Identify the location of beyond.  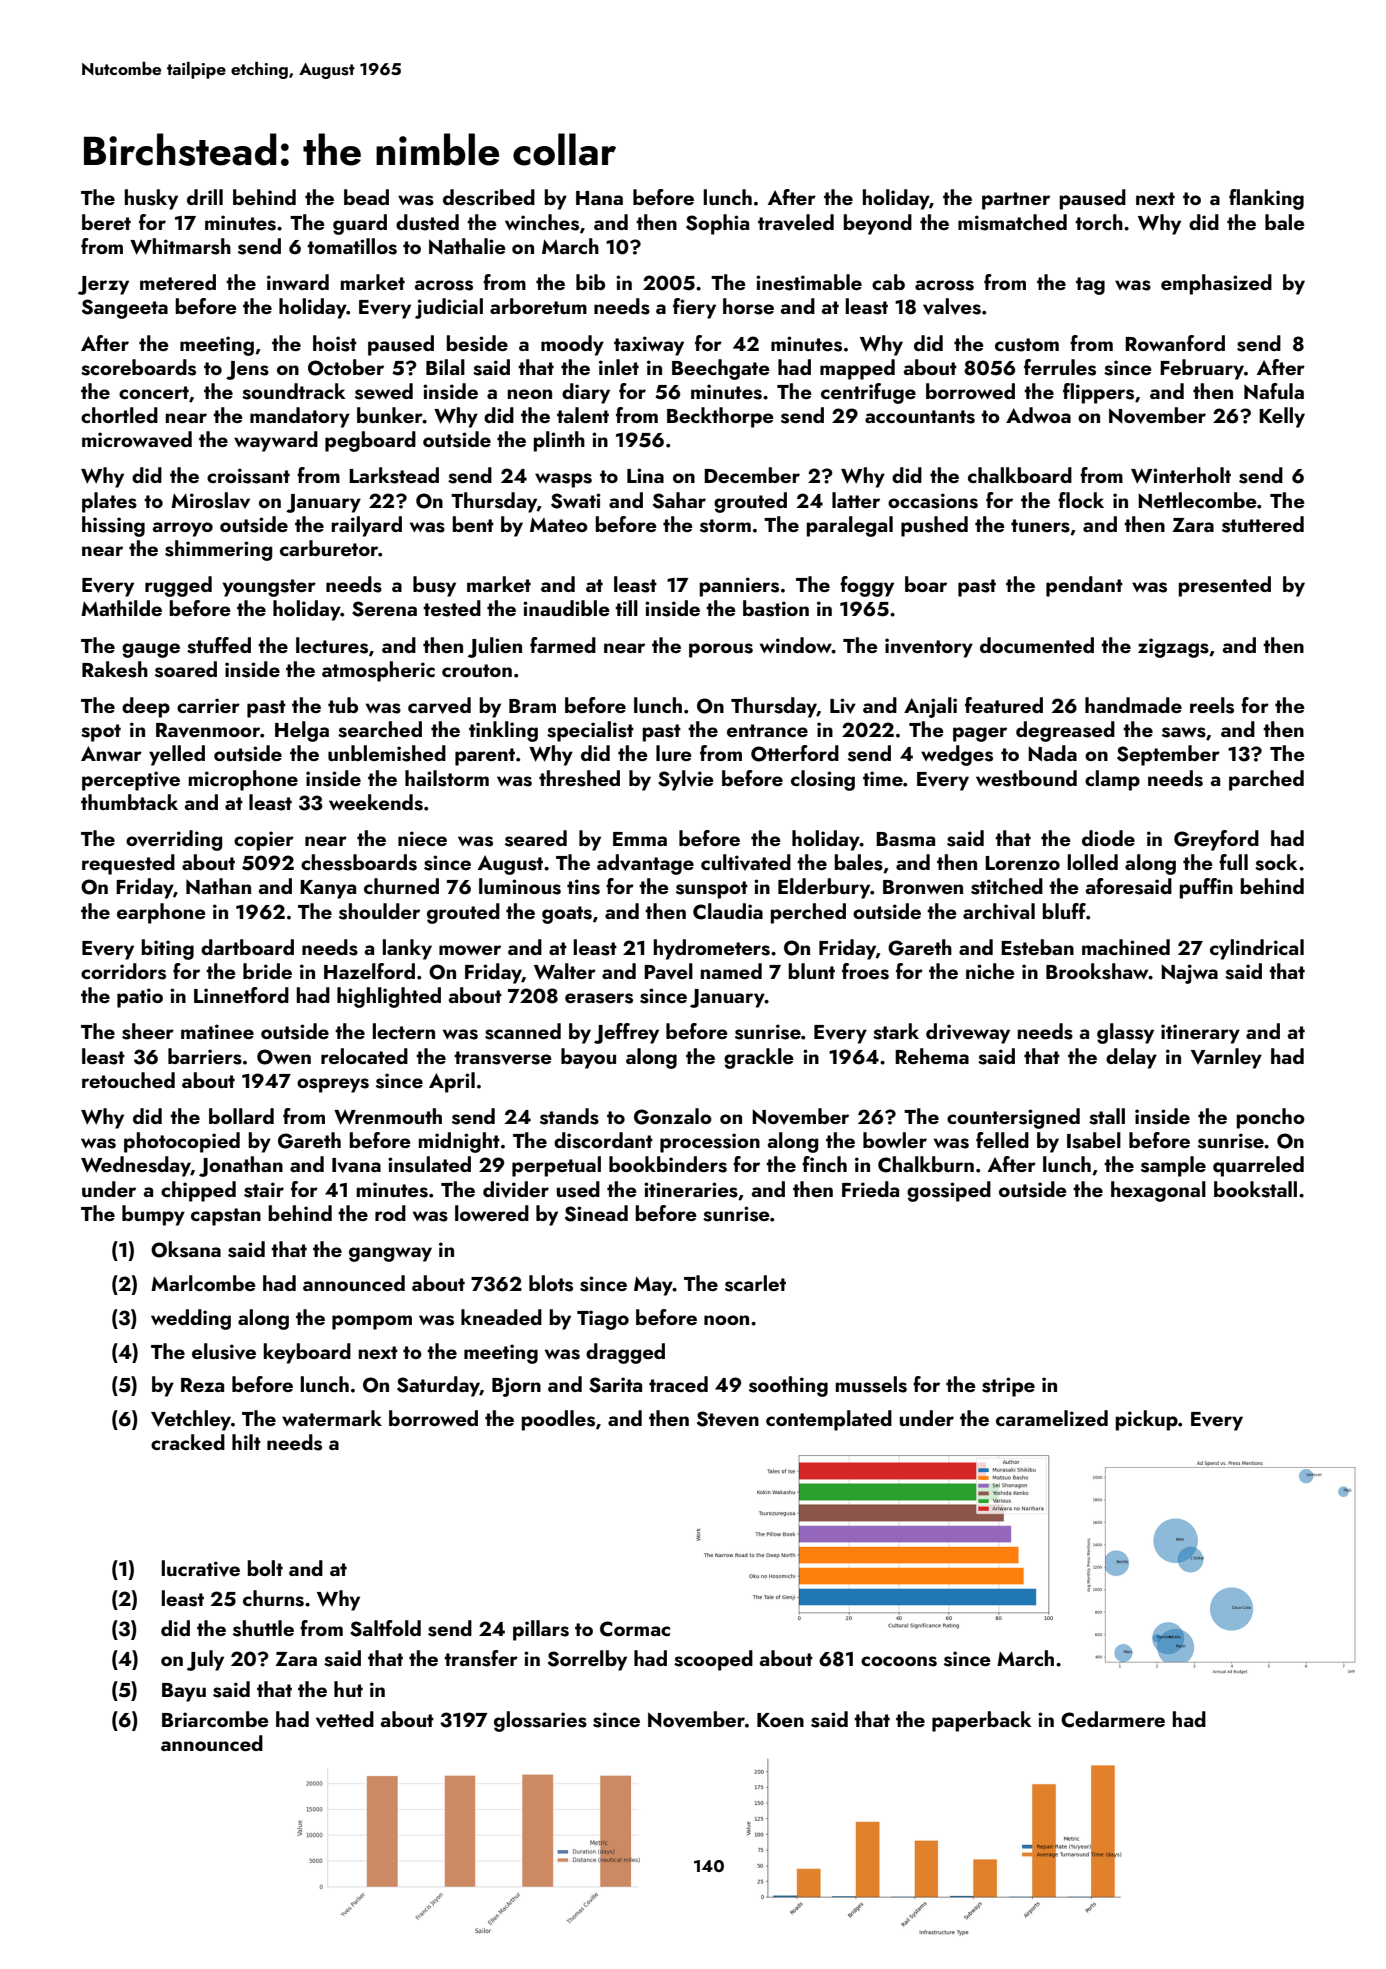
(877, 224).
